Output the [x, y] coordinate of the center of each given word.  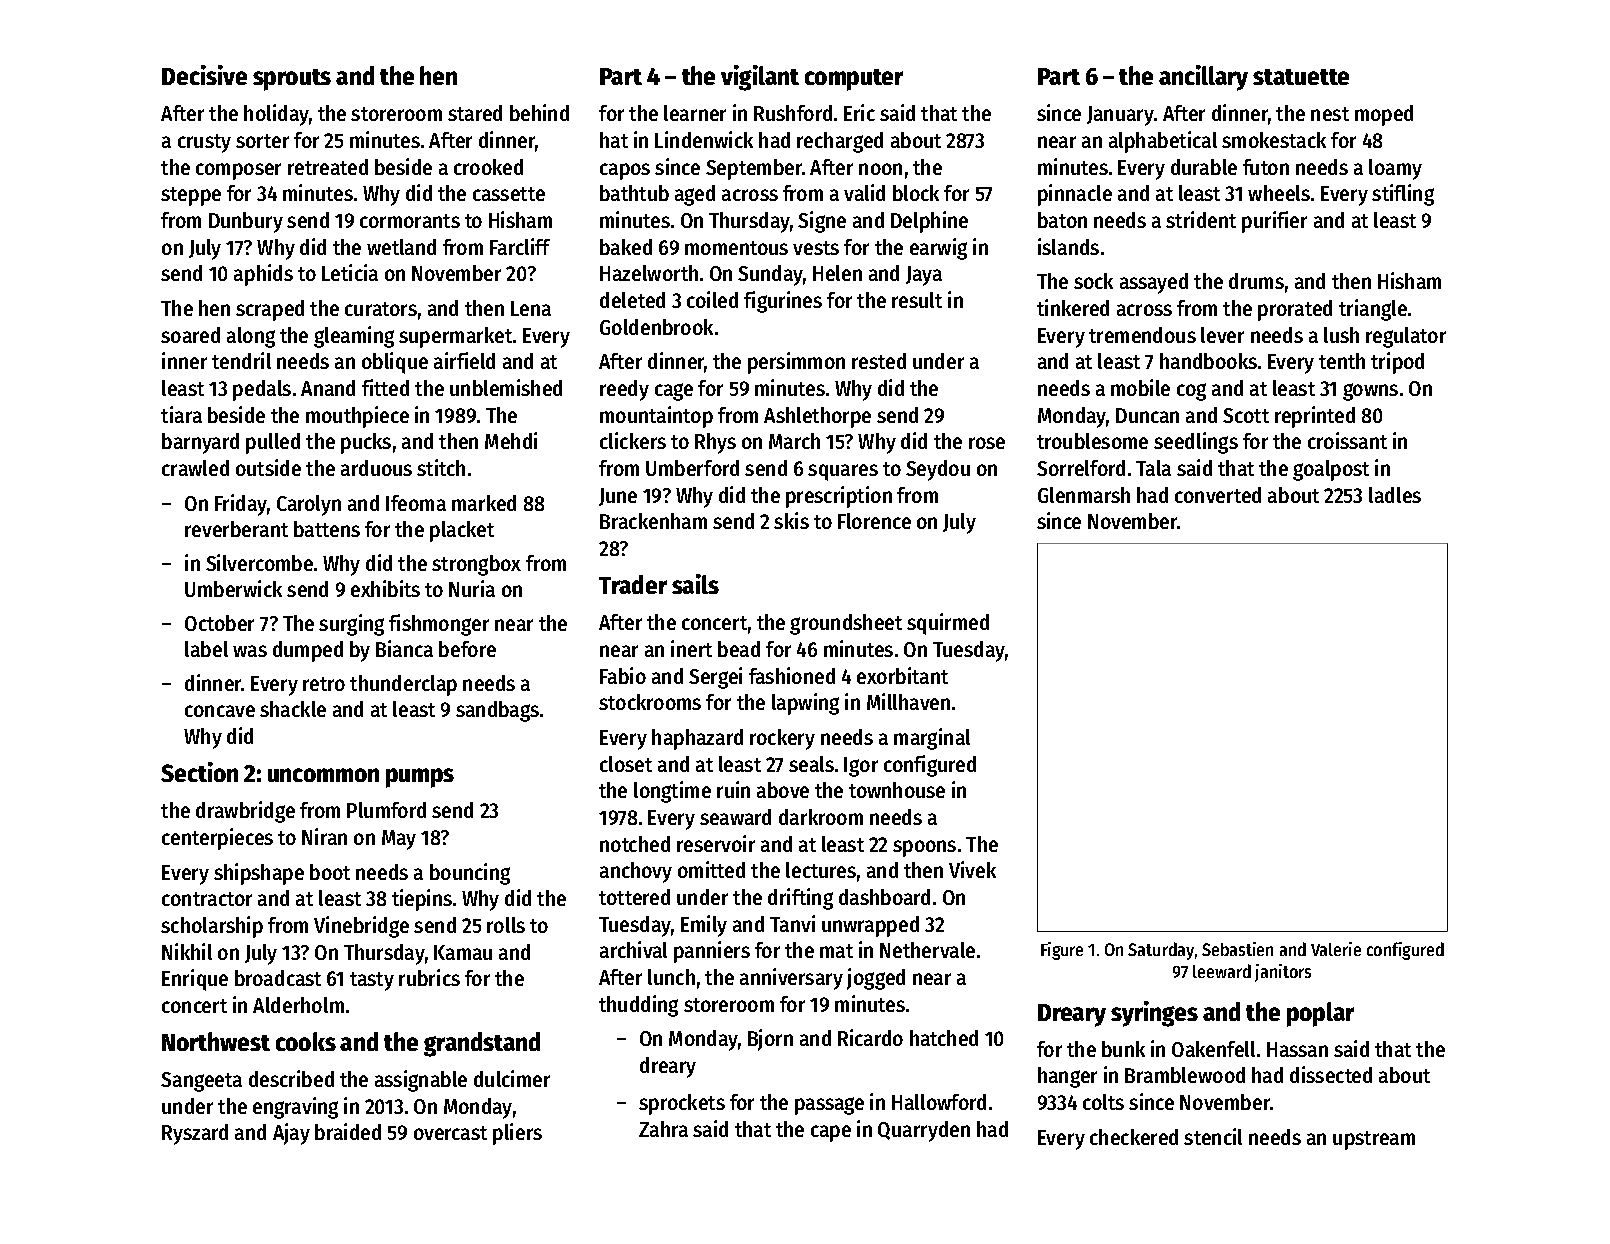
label [206, 649]
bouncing [470, 874]
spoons [924, 848]
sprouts [292, 80]
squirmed [948, 624]
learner [695, 113]
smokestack [1274, 140]
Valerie [1336, 949]
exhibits [385, 588]
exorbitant [902, 675]
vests [816, 248]
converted [1218, 495]
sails [695, 584]
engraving [295, 1108]
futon [1266, 167]
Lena [531, 308]
